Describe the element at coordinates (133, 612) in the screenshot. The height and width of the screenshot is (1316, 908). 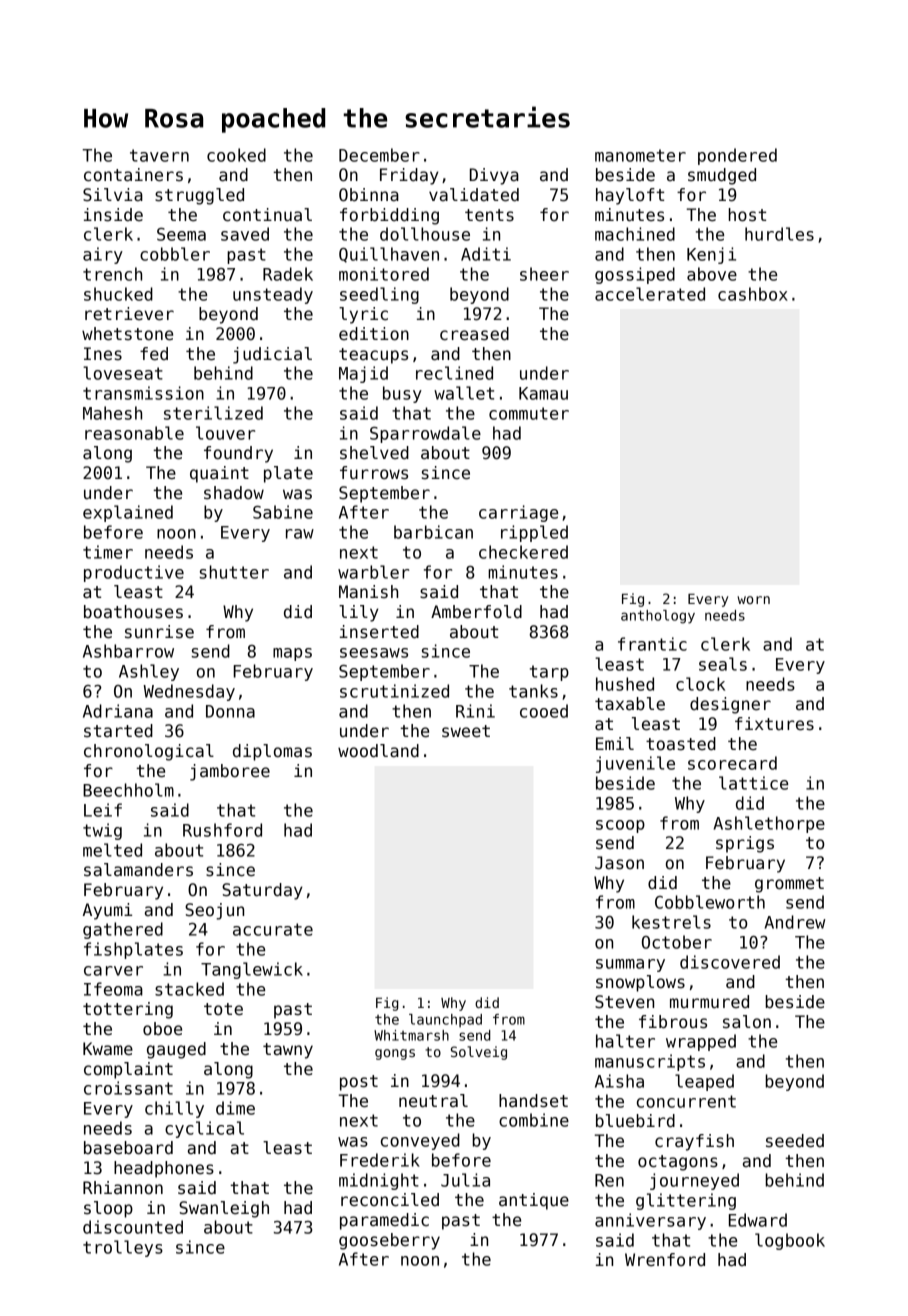
I see `boathouses` at that location.
